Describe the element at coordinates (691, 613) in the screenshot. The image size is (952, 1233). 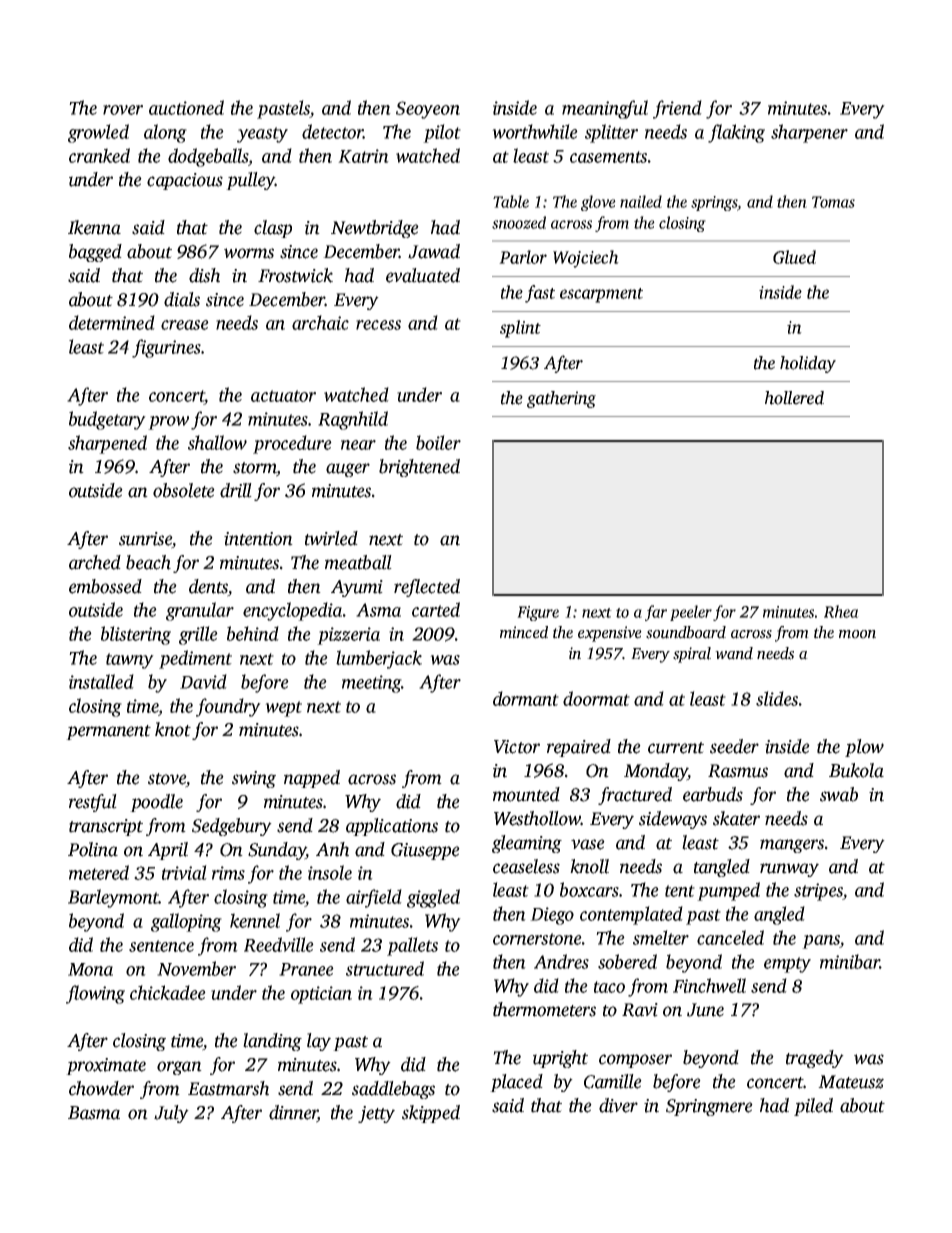
I see `peeler` at that location.
